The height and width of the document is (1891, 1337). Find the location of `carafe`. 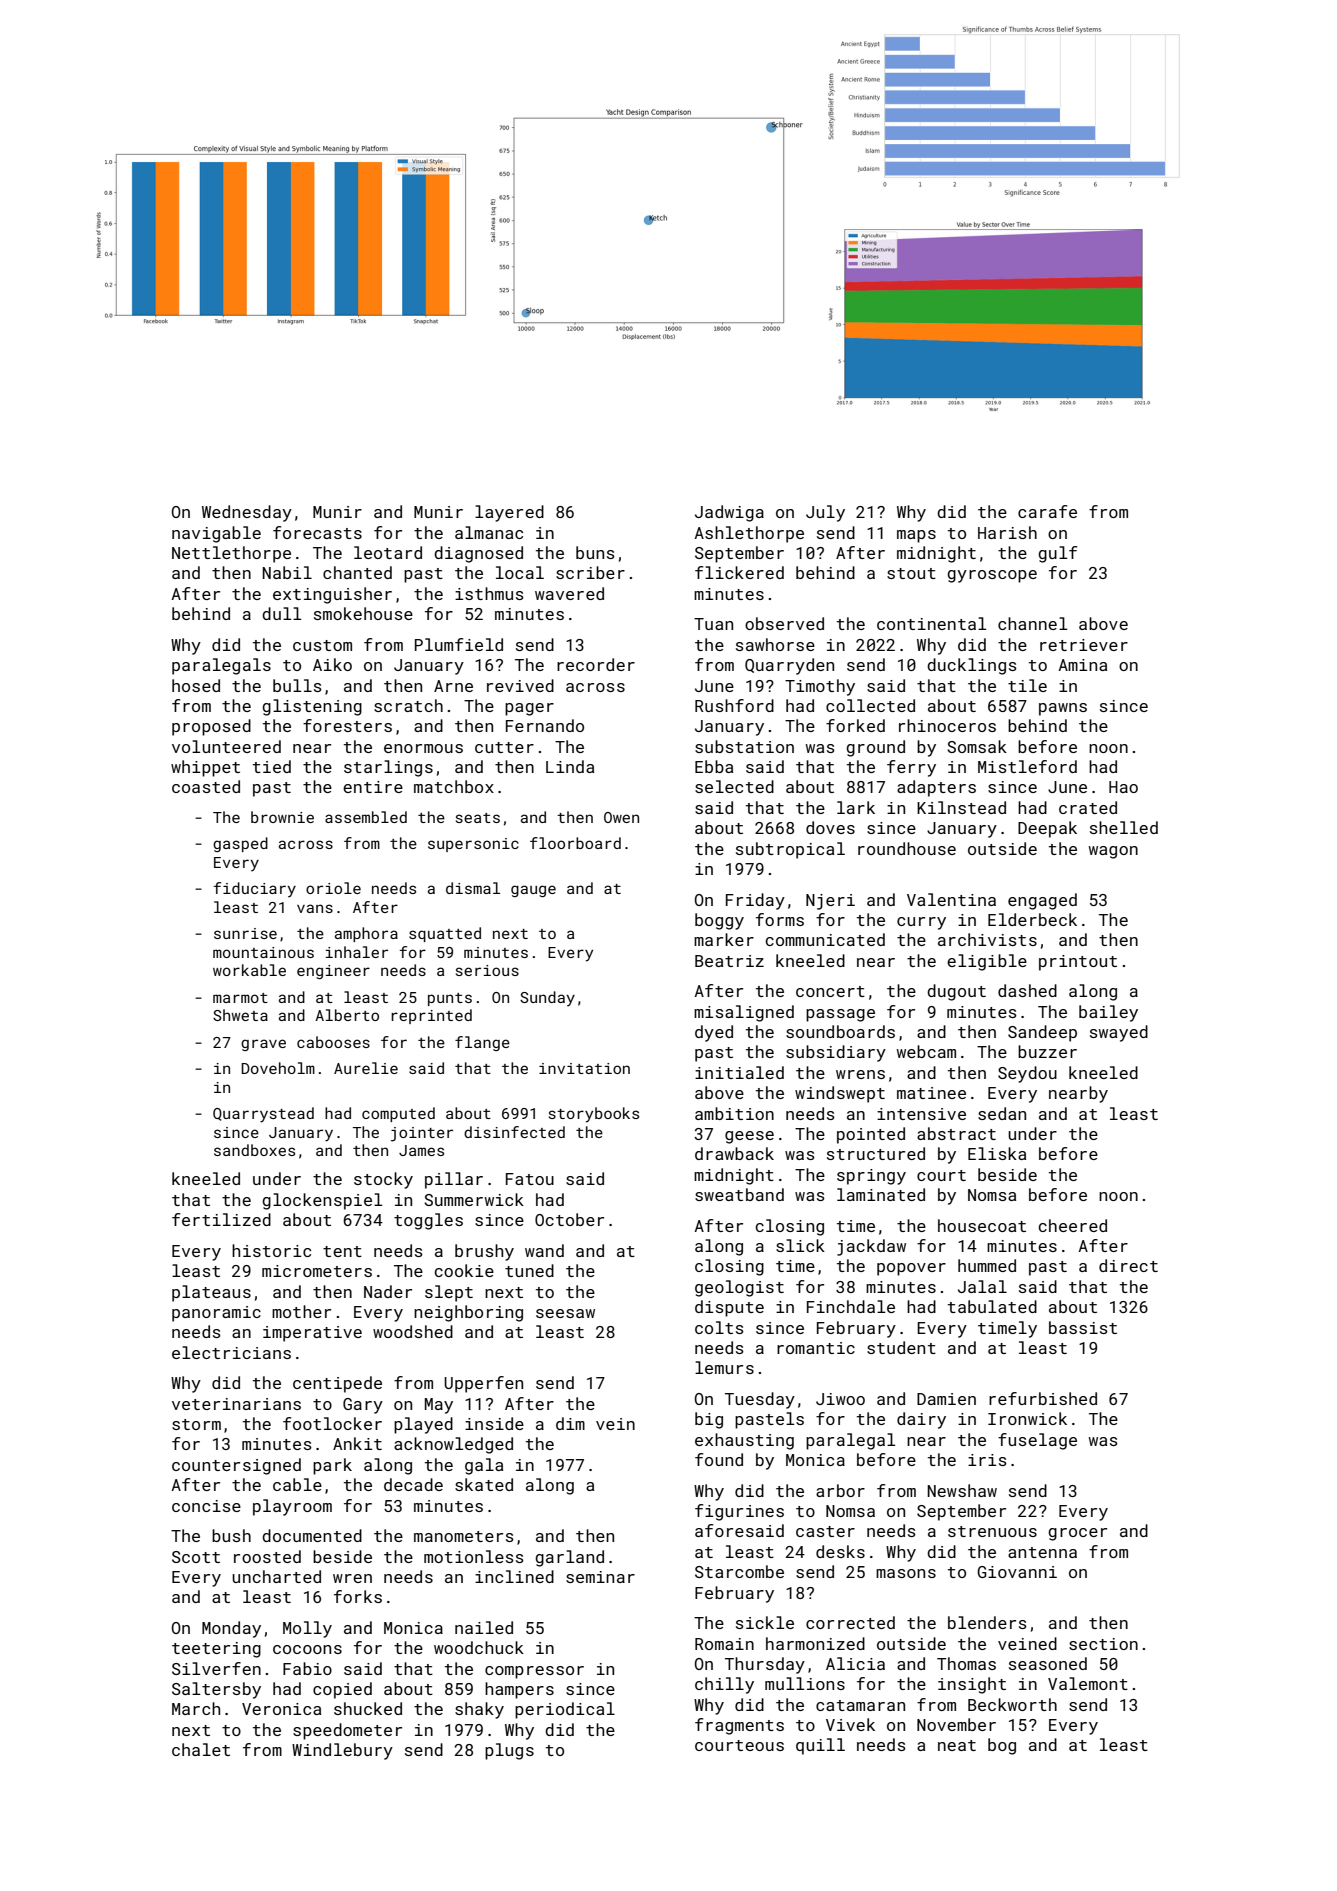

carafe is located at coordinates (1047, 511).
